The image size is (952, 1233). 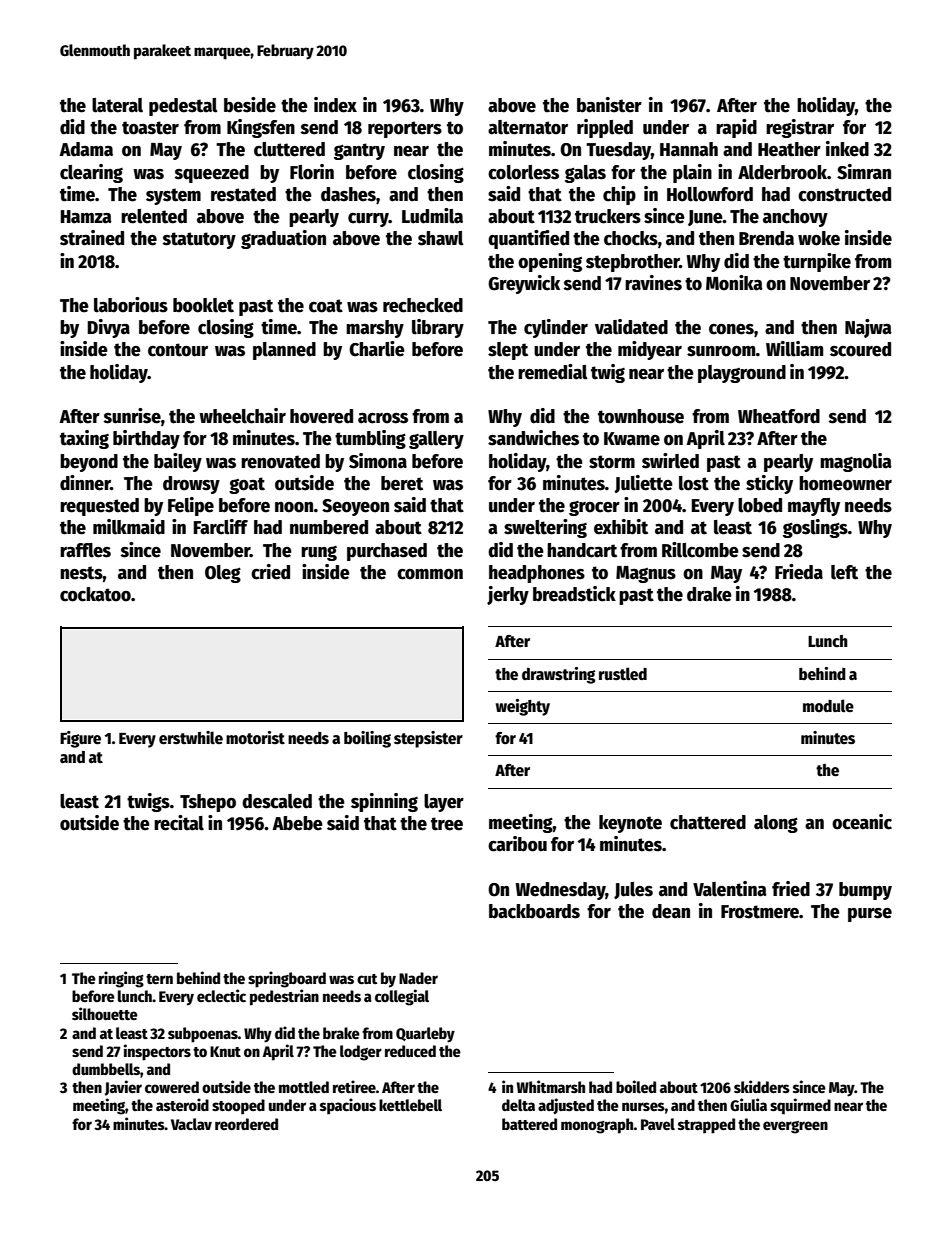 I want to click on Quarleby, so click(x=425, y=1035).
